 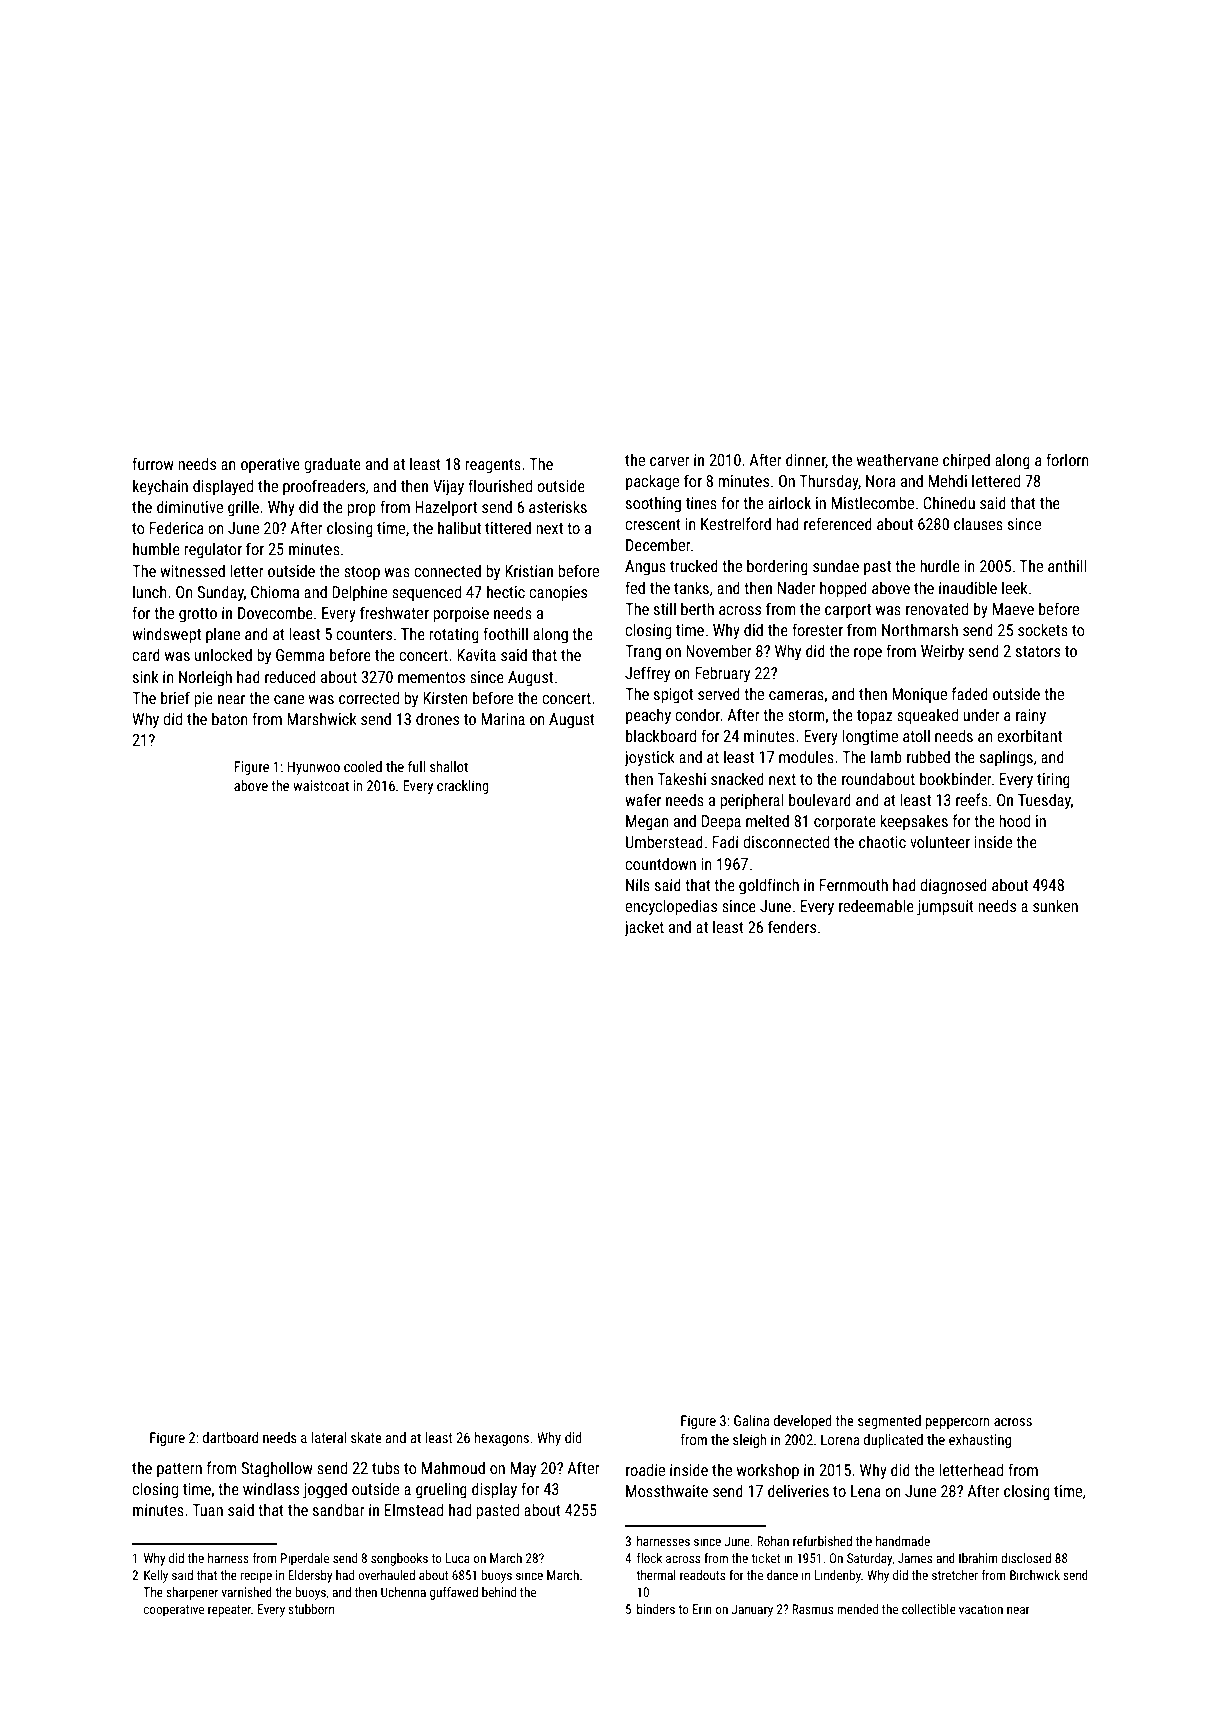 I want to click on roadie, so click(x=645, y=1469).
